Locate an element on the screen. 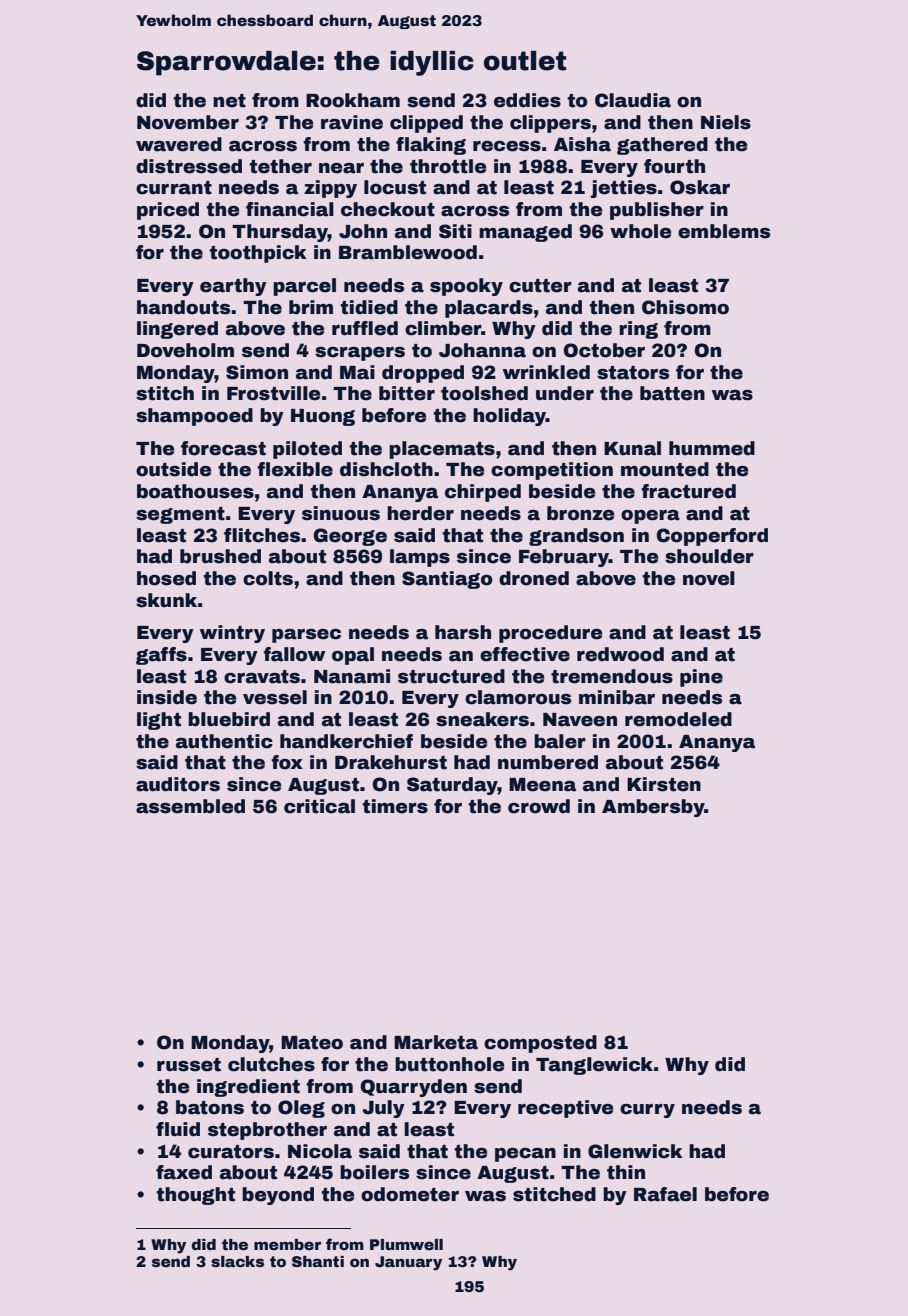  timers is located at coordinates (395, 806).
